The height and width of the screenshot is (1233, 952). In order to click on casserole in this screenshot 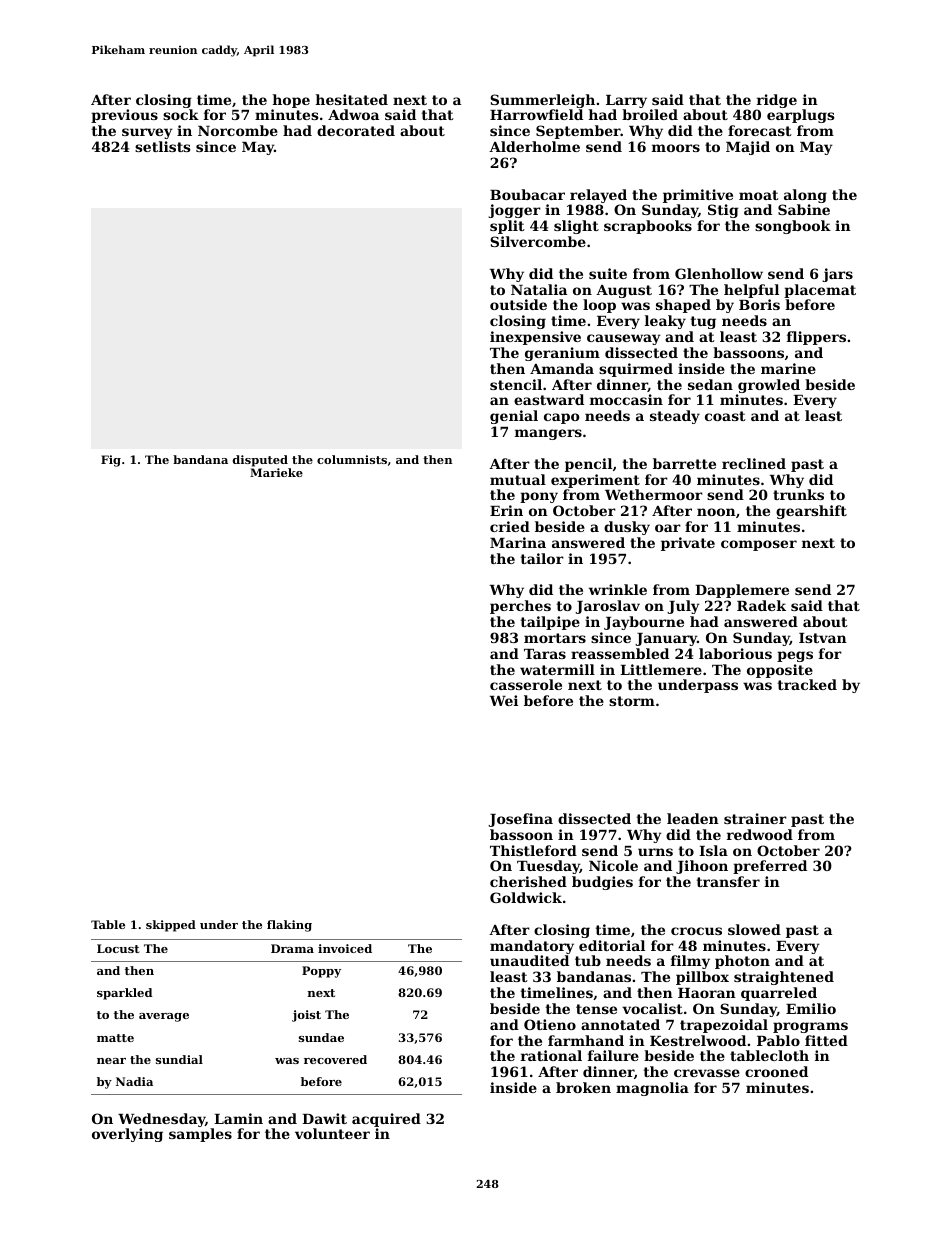, I will do `click(526, 684)`.
